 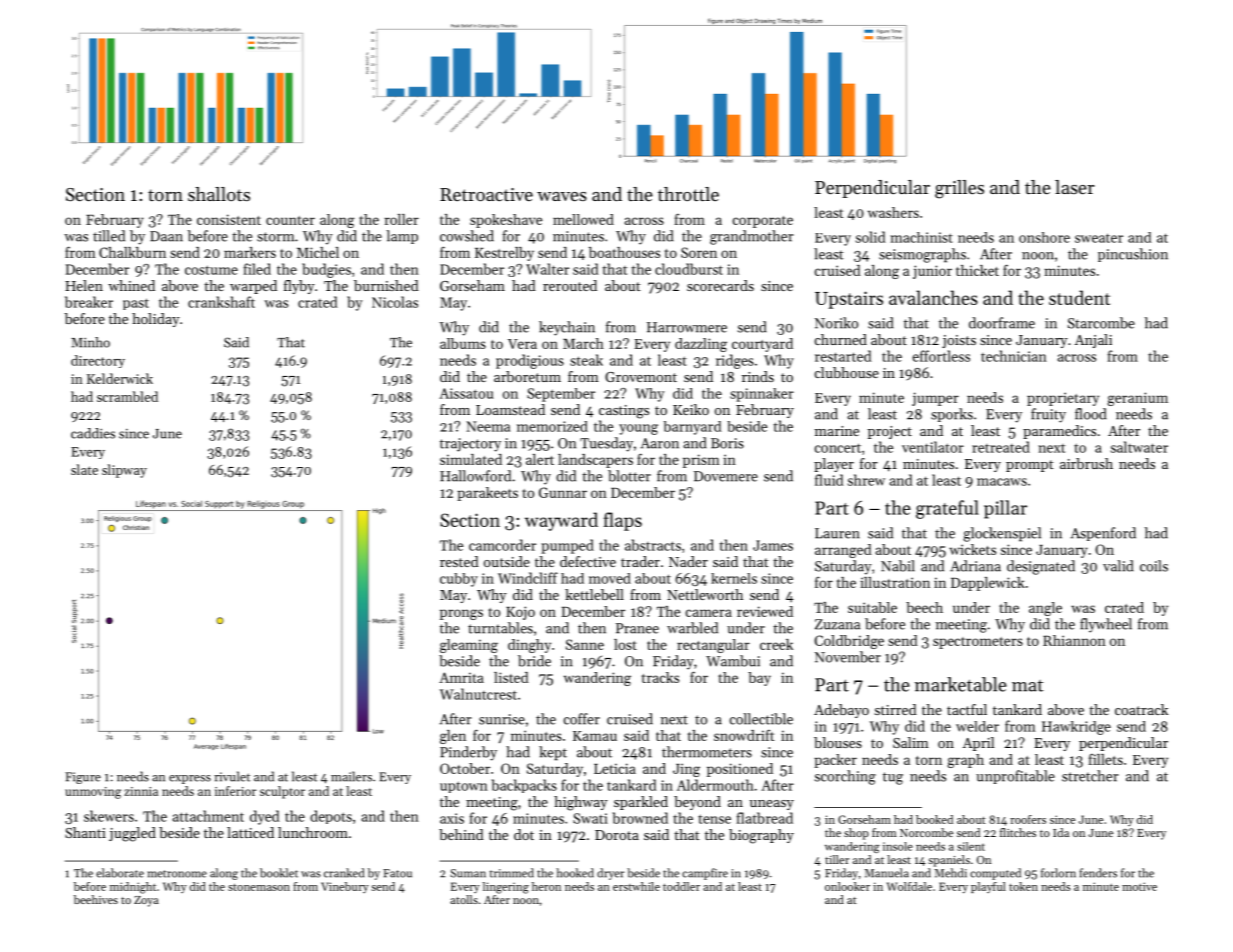 What do you see at coordinates (177, 874) in the document?
I see `metronome` at bounding box center [177, 874].
